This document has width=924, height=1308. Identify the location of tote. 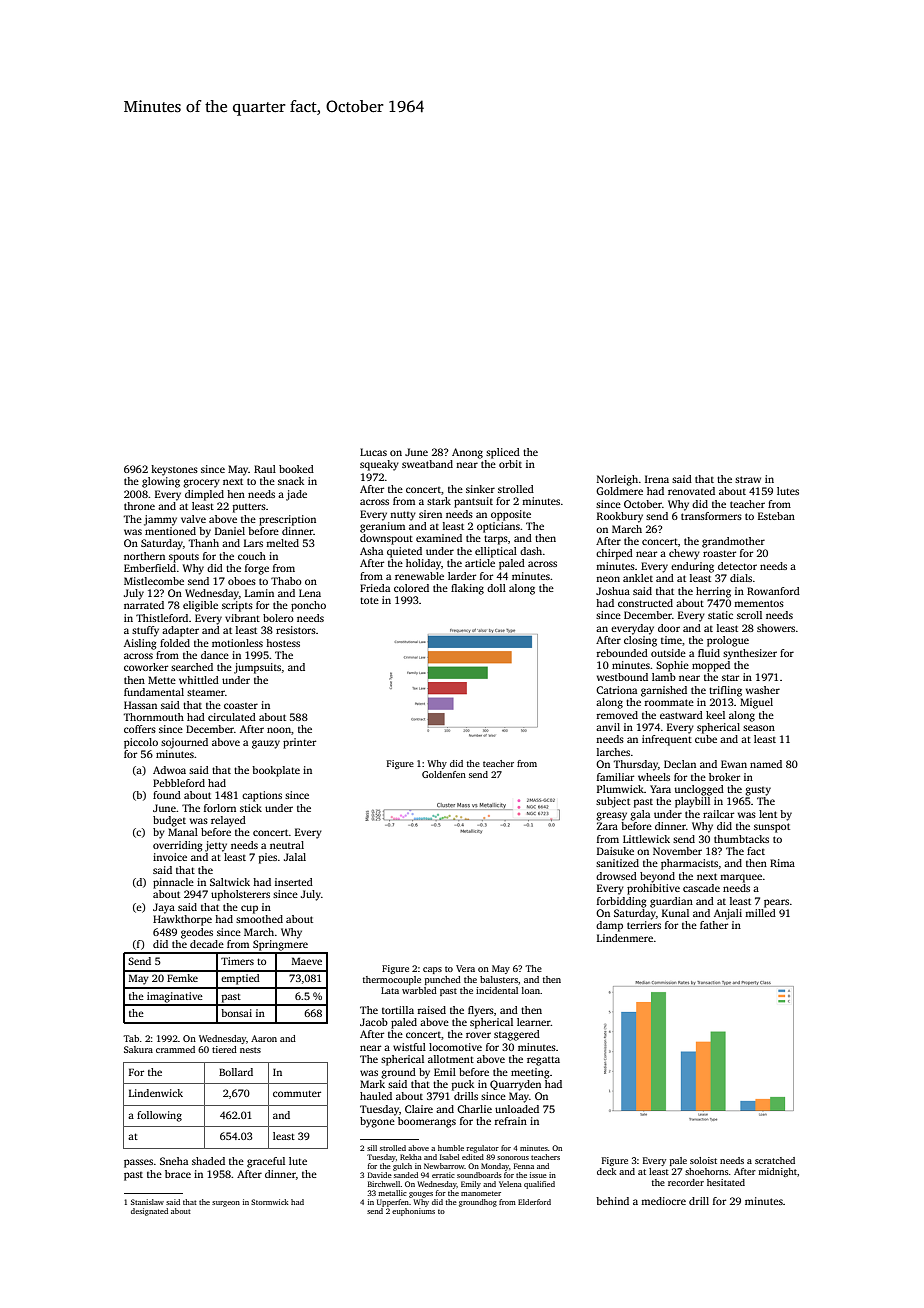
(369, 600).
